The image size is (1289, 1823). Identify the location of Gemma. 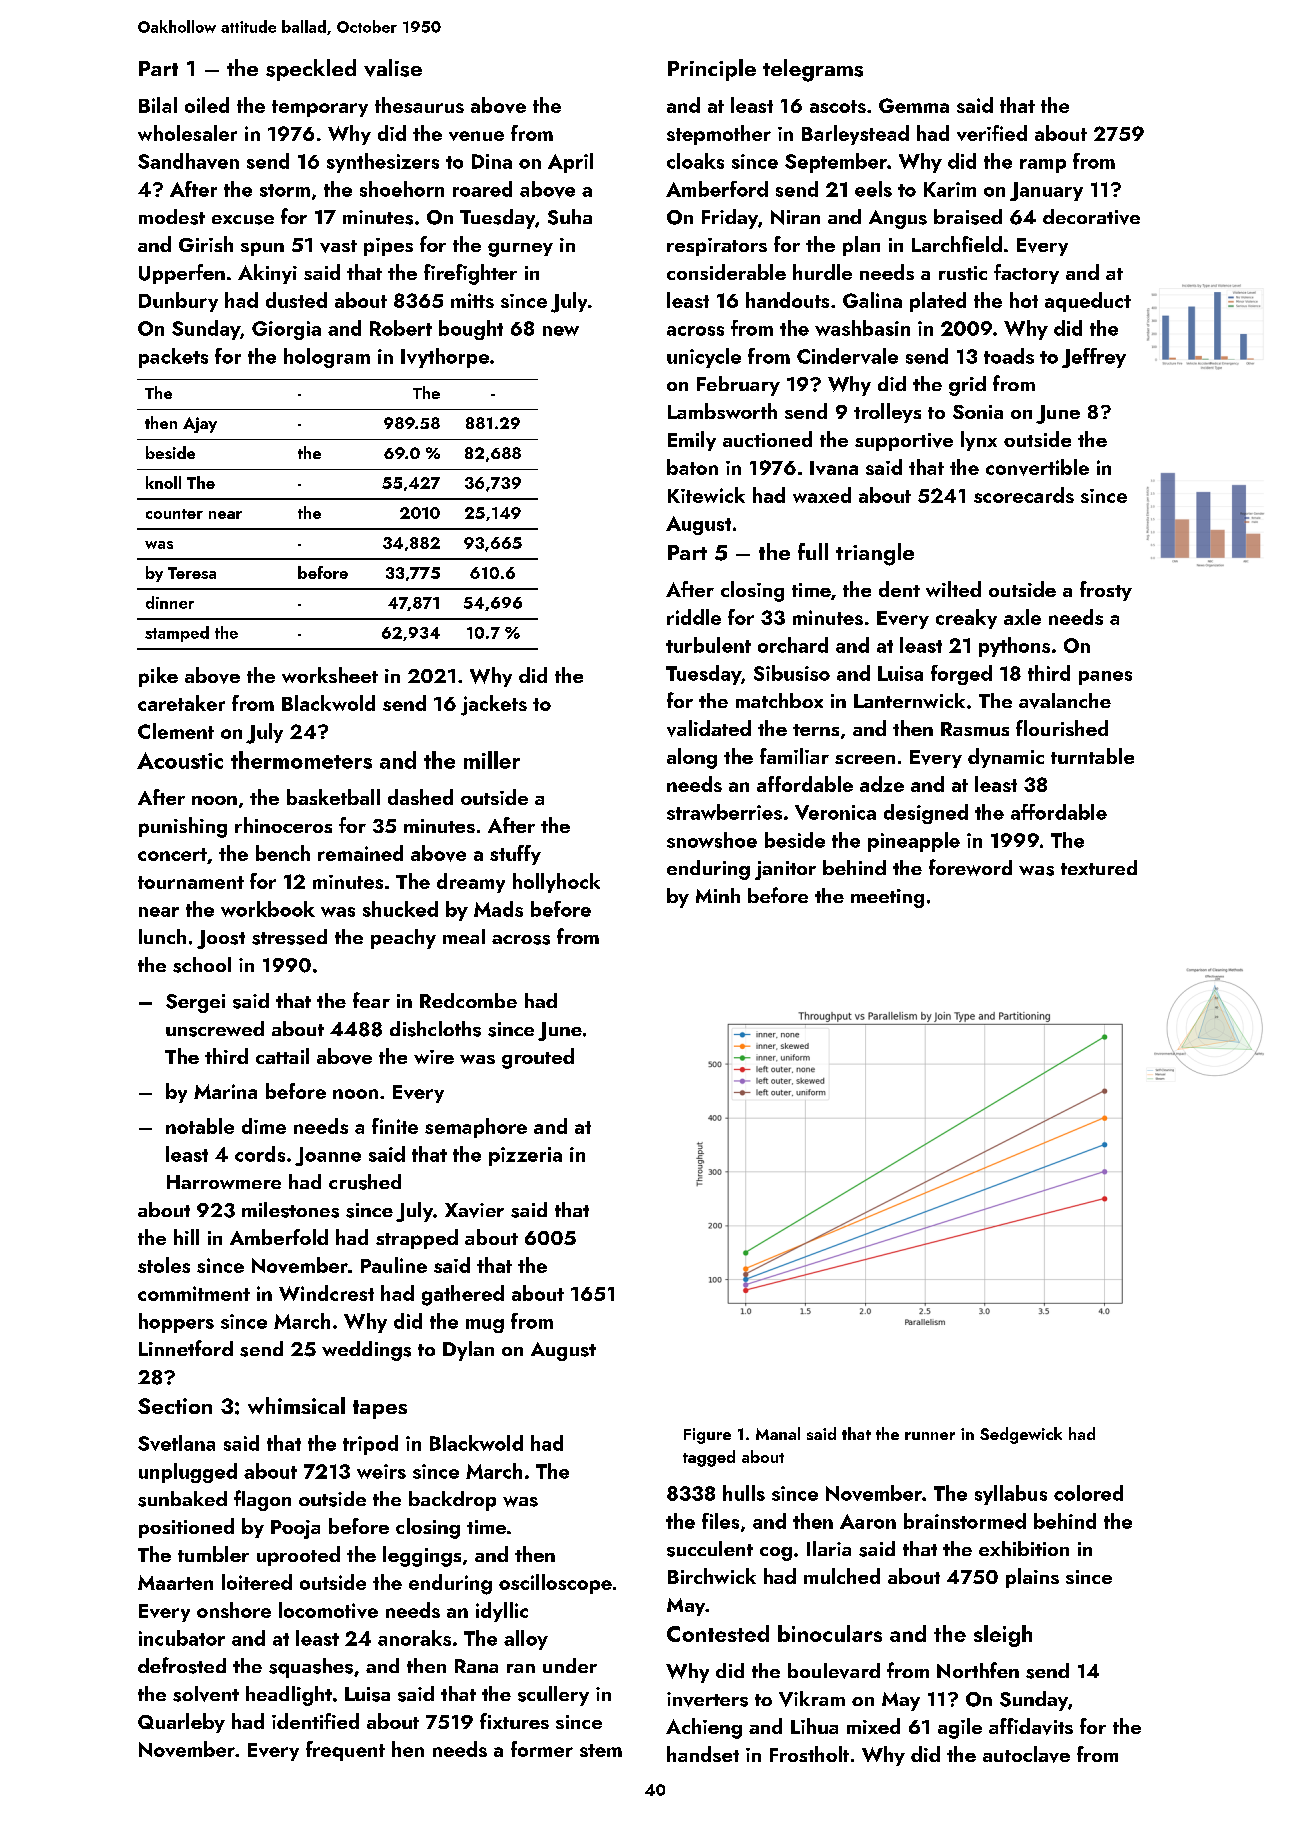
(914, 105).
